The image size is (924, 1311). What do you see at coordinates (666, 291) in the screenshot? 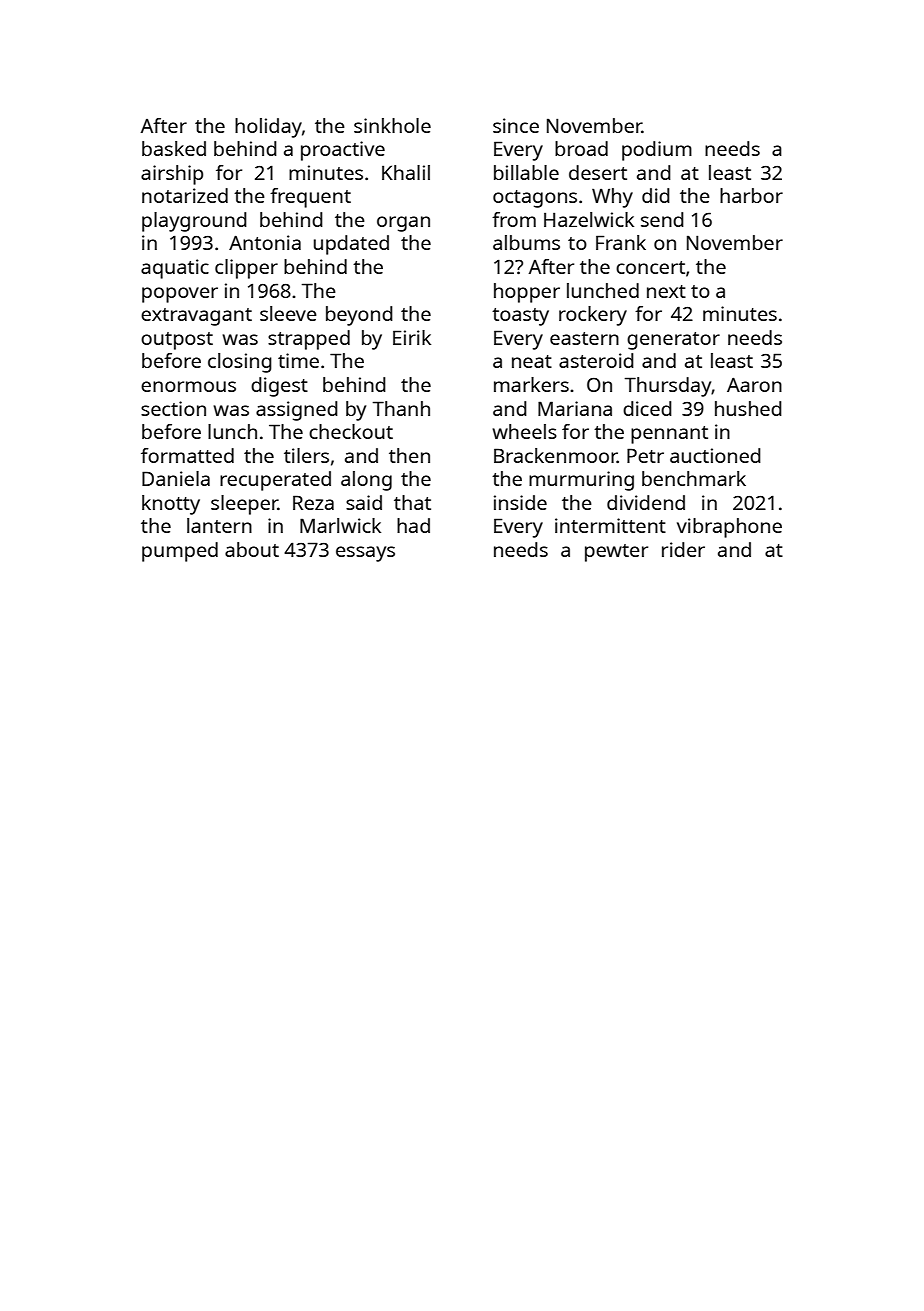
I see `next` at bounding box center [666, 291].
